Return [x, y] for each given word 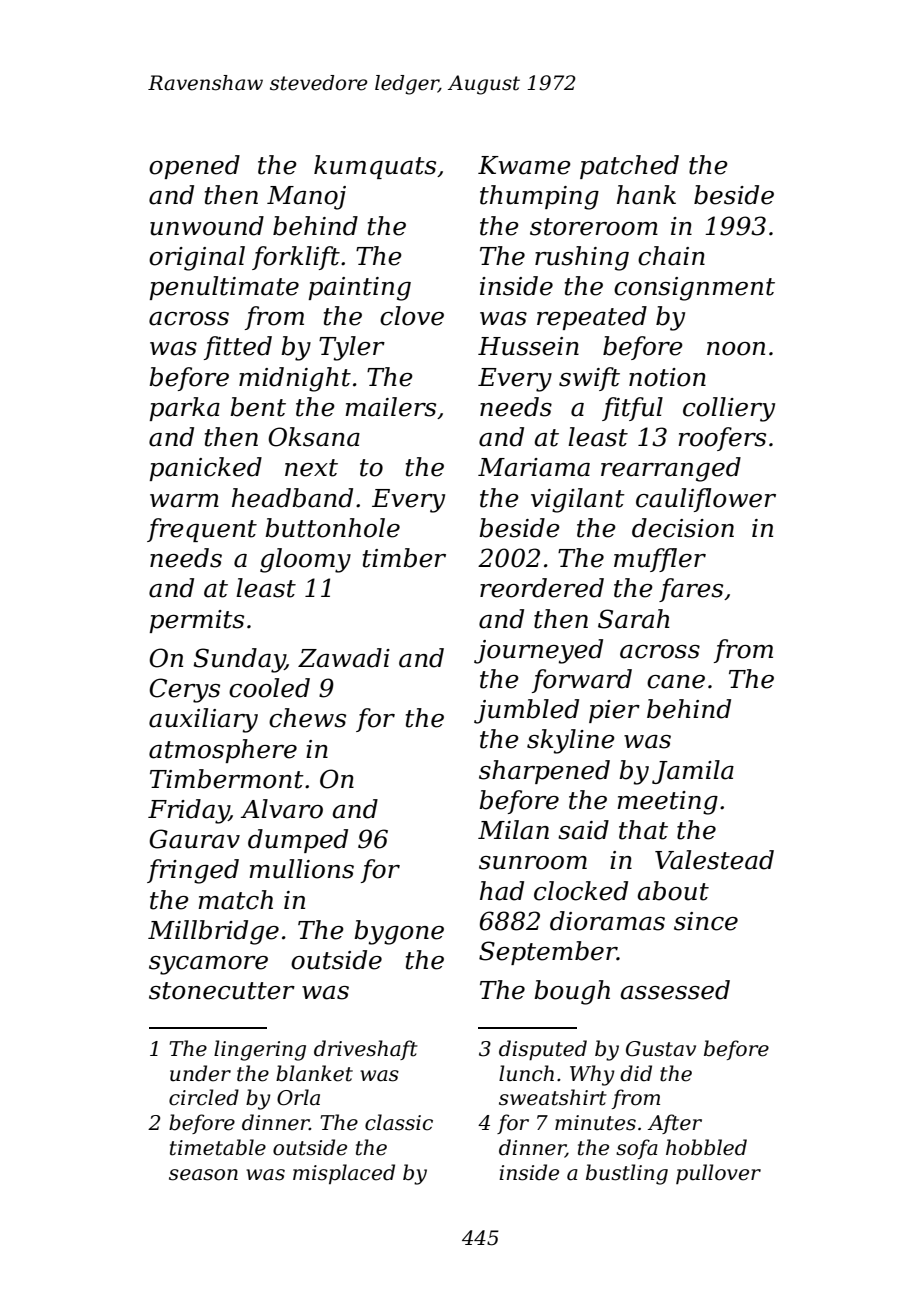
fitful [632, 409]
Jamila [693, 772]
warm [184, 501]
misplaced [344, 1174]
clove [412, 316]
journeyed [538, 651]
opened [194, 167]
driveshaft [366, 1050]
